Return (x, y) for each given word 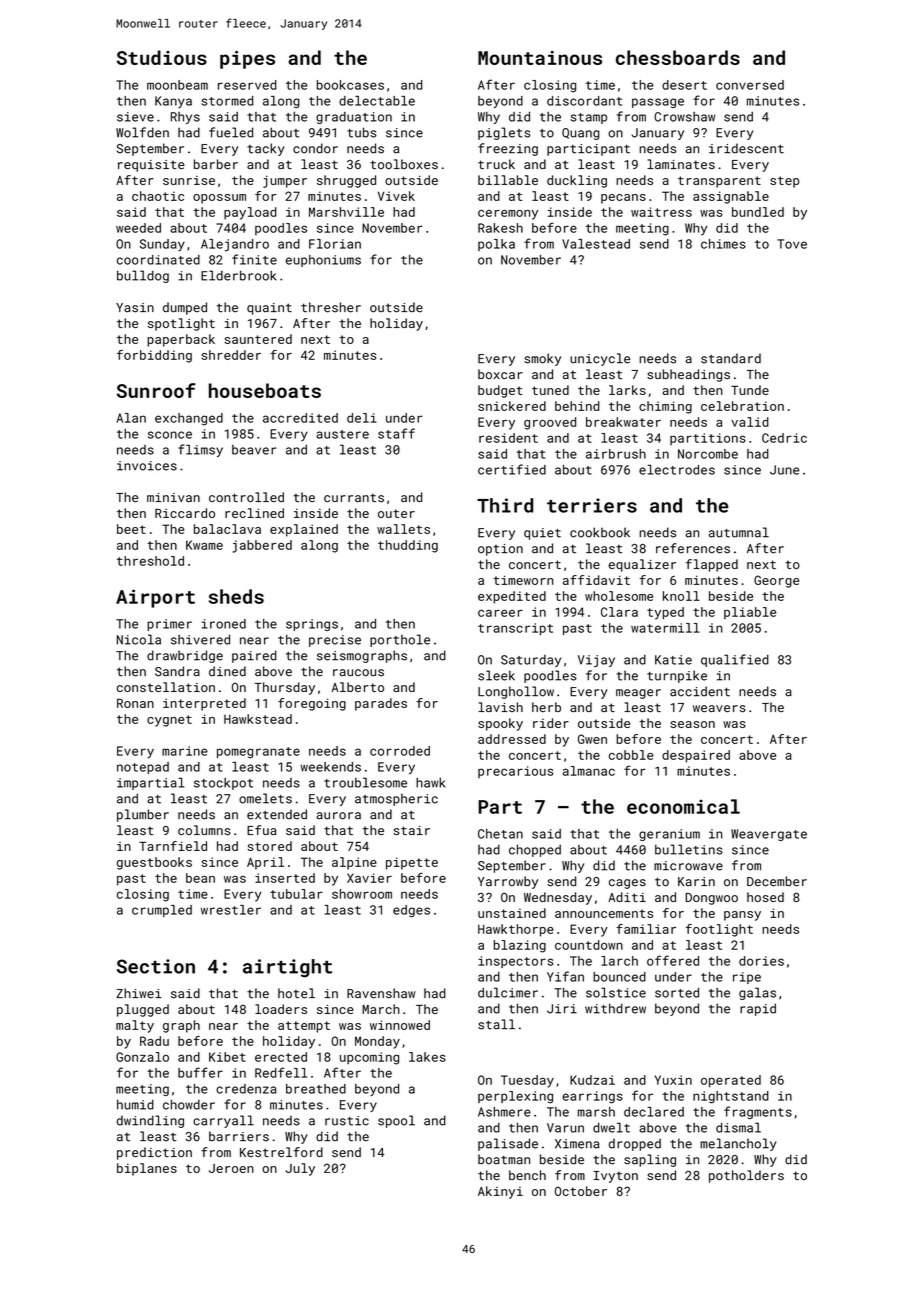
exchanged (189, 419)
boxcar (500, 374)
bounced (619, 977)
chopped (535, 850)
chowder (189, 1104)
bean (200, 878)
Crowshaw (684, 117)
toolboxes (404, 164)
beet (131, 529)
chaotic (158, 196)
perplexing (515, 1097)
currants (354, 497)
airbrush (616, 454)
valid (750, 422)
